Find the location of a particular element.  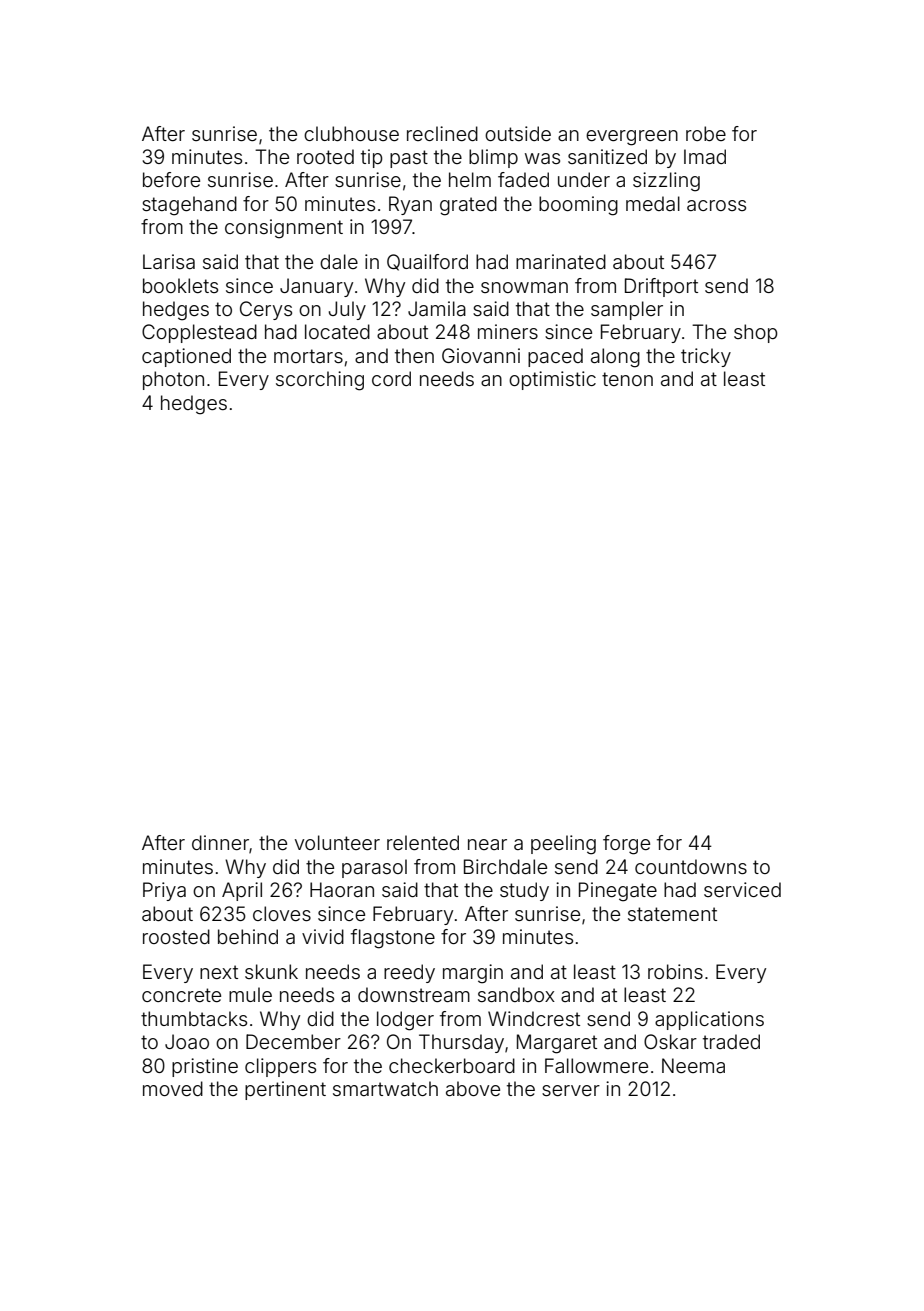

photon is located at coordinates (173, 380).
